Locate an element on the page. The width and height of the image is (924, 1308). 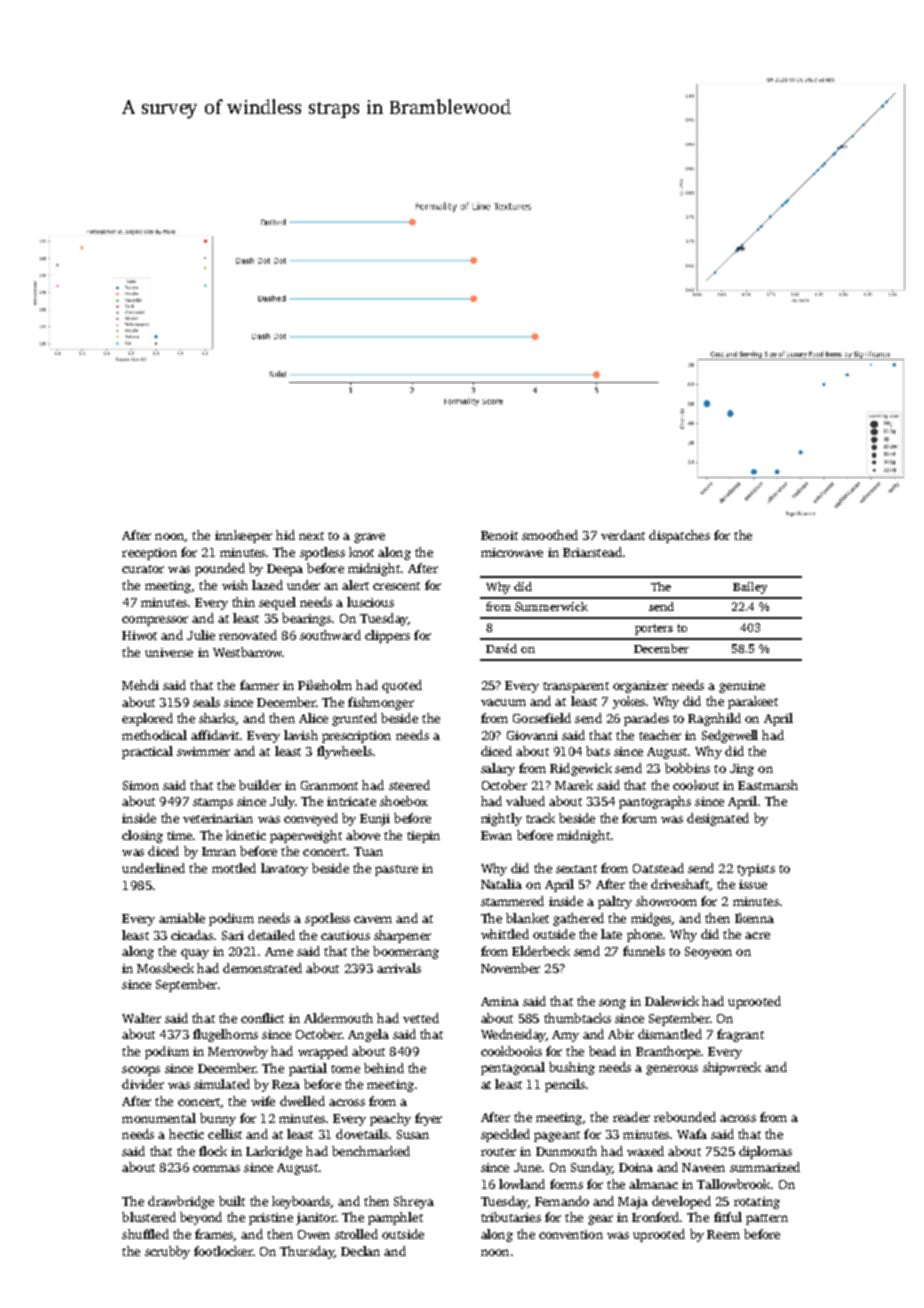
dispatches is located at coordinates (679, 536).
